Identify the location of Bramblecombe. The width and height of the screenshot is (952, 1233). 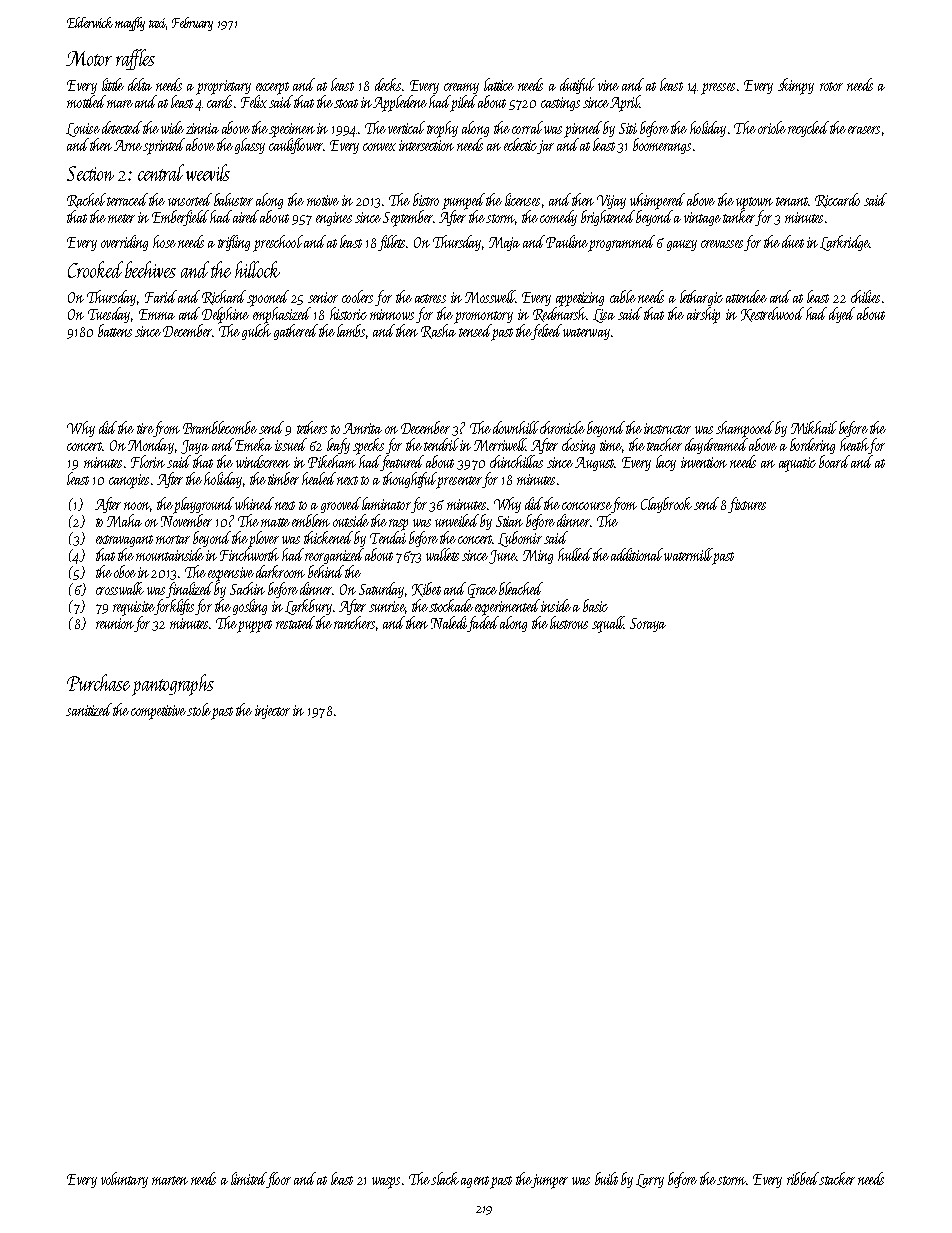
(220, 427).
